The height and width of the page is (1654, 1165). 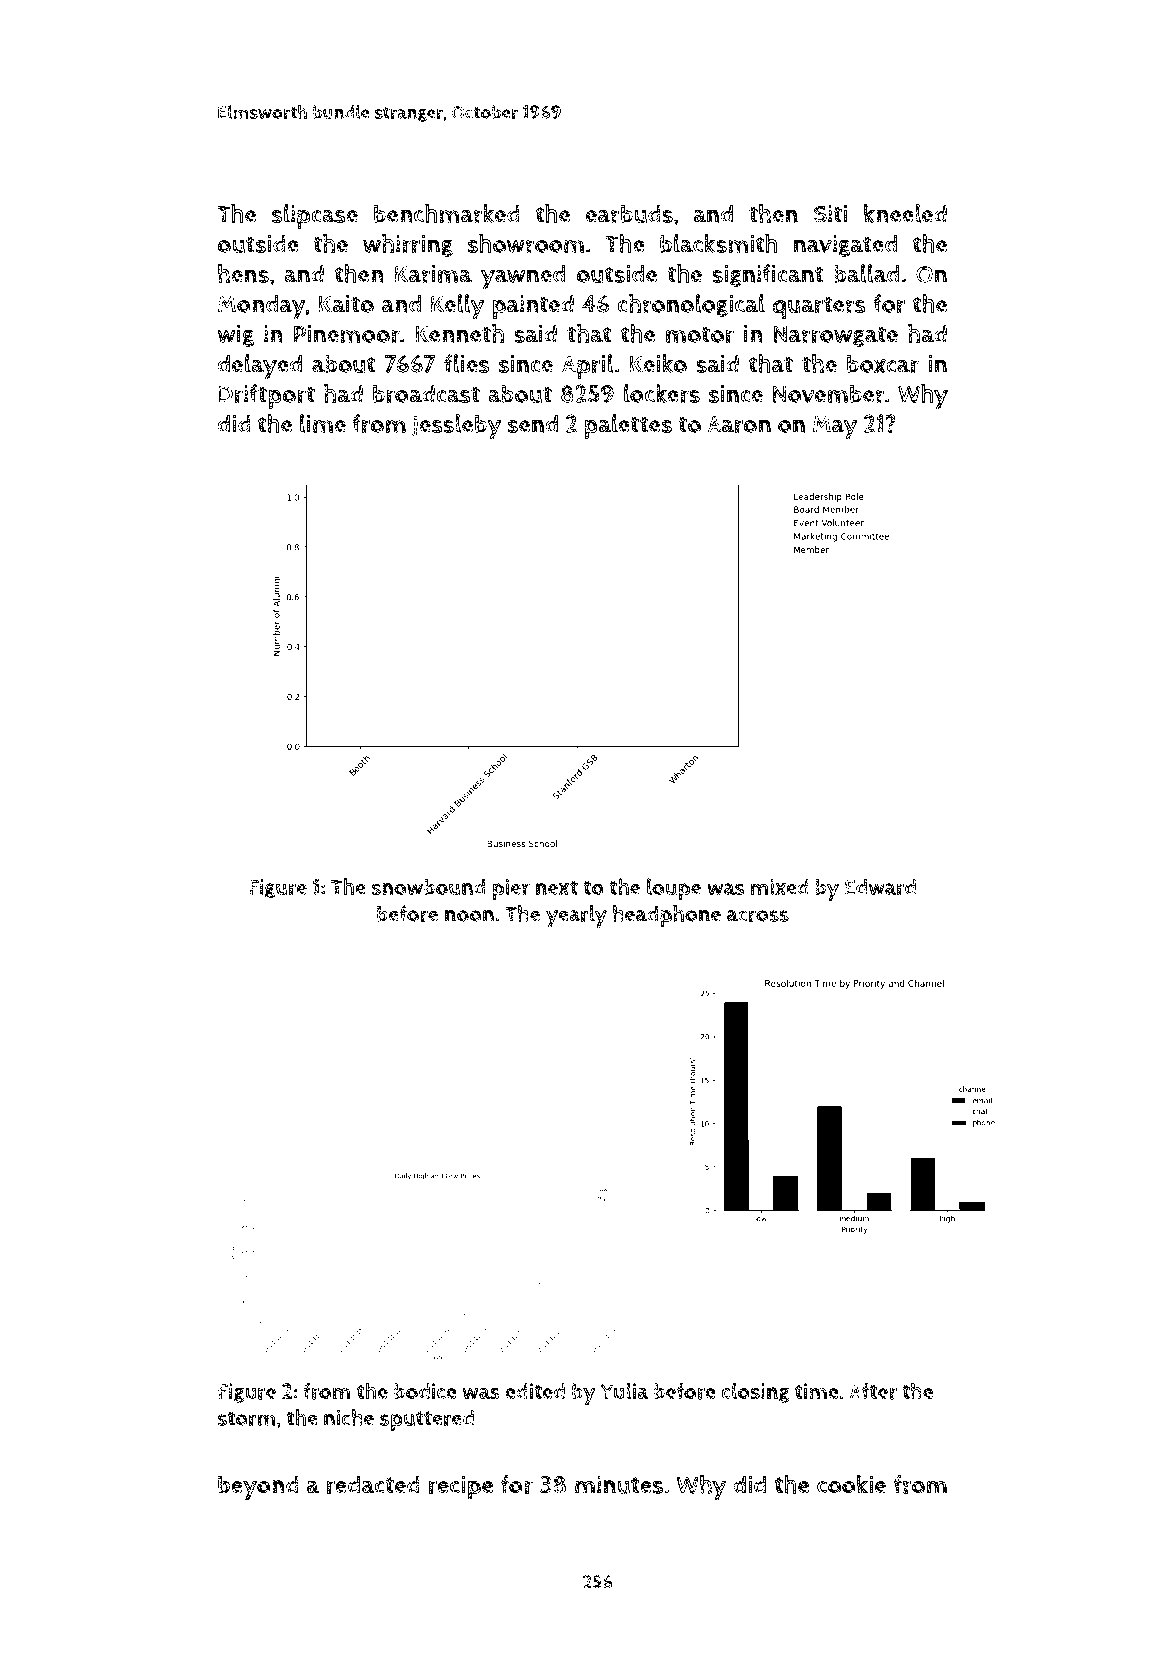 What do you see at coordinates (243, 273) in the page?
I see `hens` at bounding box center [243, 273].
